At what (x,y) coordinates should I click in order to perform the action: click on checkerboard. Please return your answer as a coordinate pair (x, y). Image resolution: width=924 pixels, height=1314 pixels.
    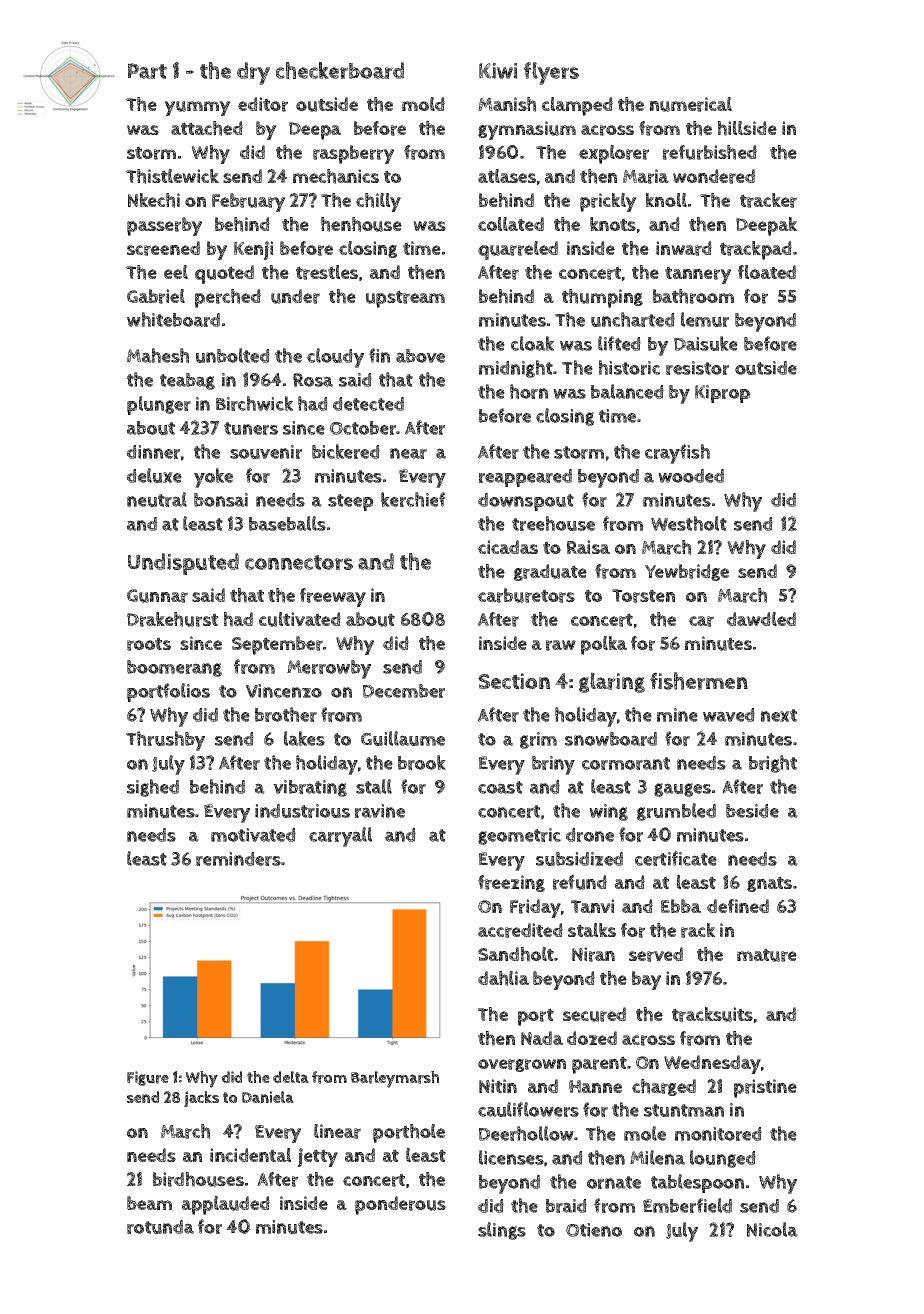
    Looking at the image, I should click on (340, 70).
